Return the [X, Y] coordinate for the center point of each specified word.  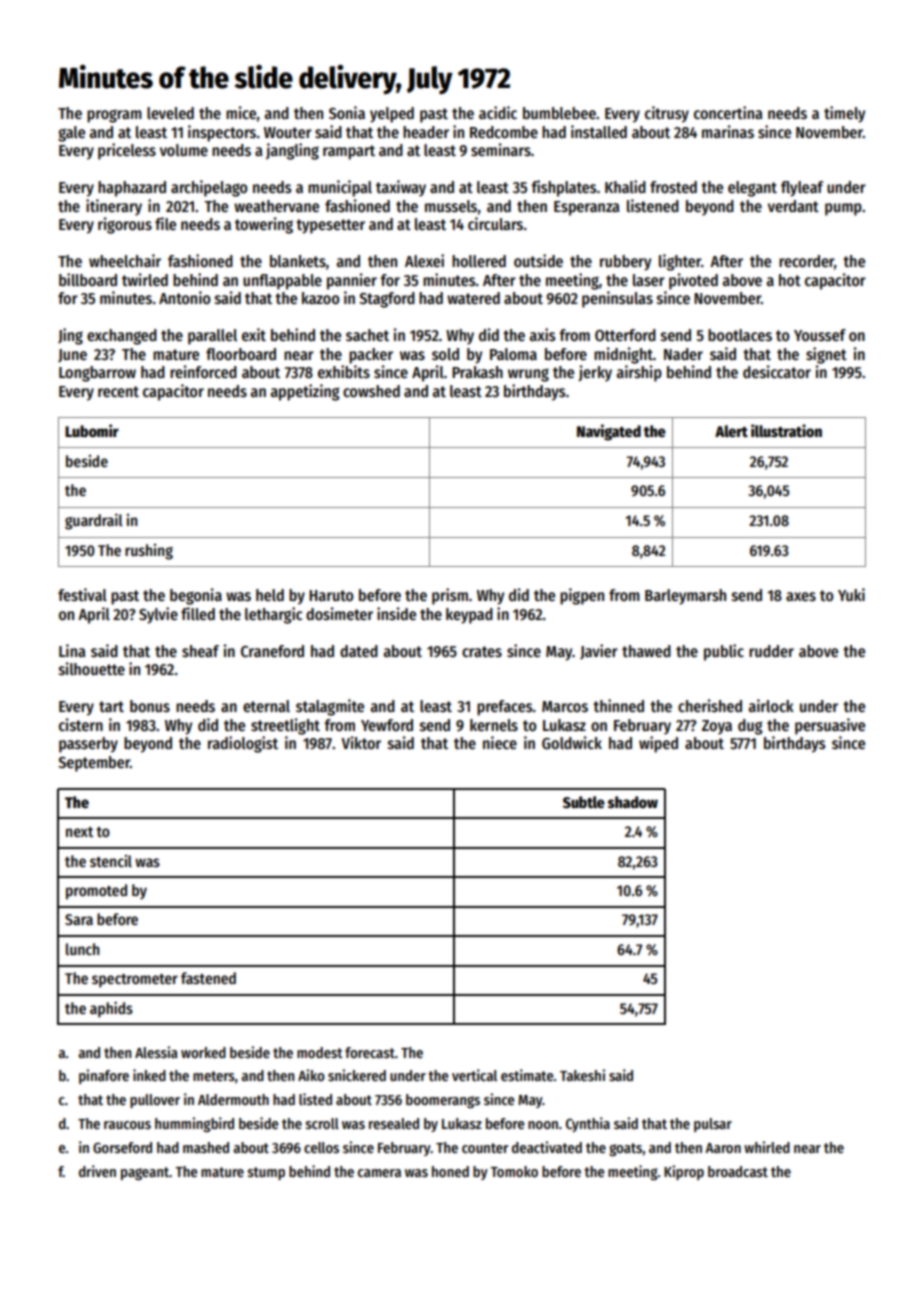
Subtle [584, 802]
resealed [394, 1123]
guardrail [94, 522]
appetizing [305, 392]
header [426, 132]
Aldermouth [233, 1099]
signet [826, 355]
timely [844, 114]
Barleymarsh [685, 597]
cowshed [371, 391]
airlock [771, 705]
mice [241, 112]
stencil [111, 861]
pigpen [582, 596]
